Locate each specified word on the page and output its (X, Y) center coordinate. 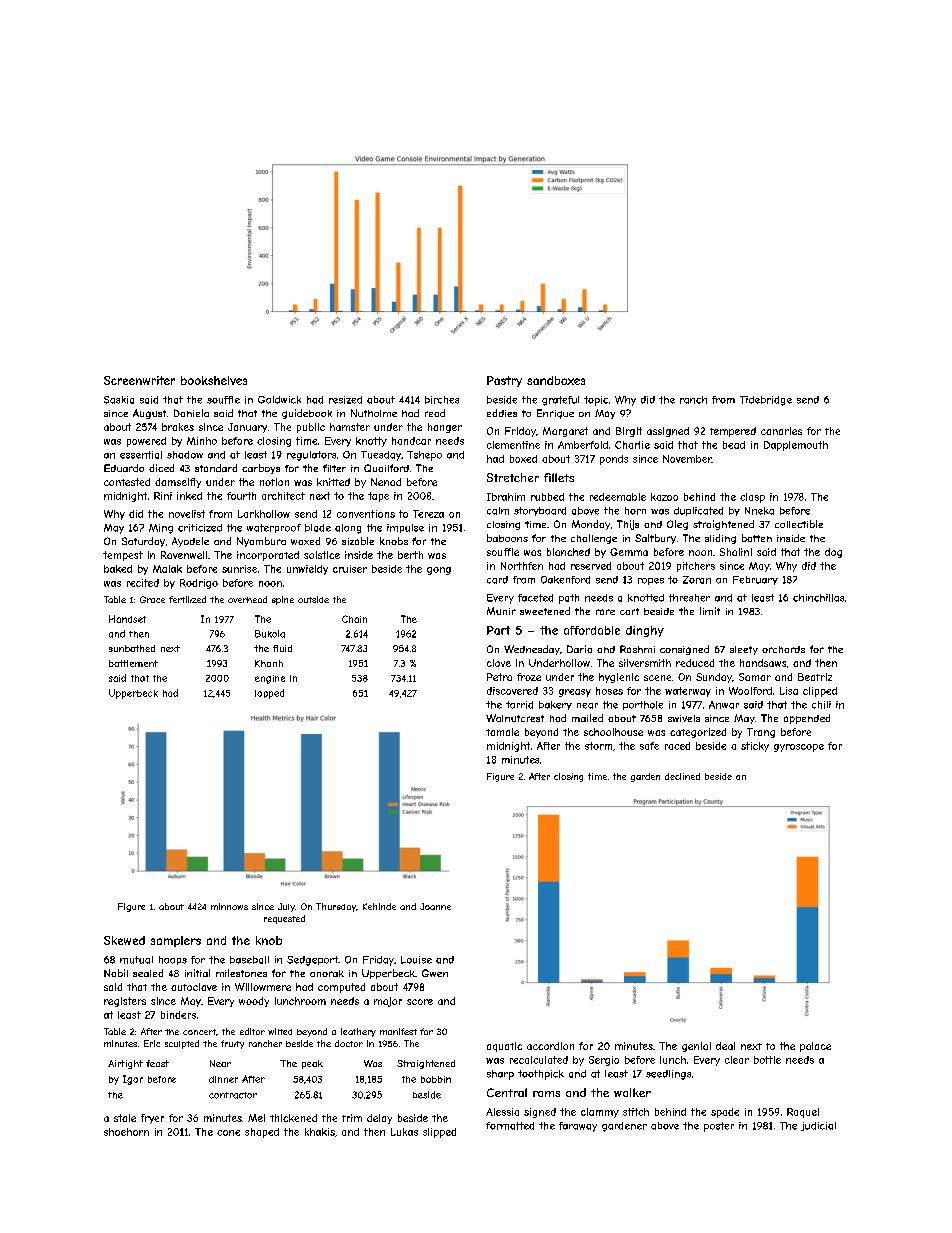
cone (228, 1133)
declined (682, 776)
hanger (445, 428)
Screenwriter (139, 380)
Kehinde (379, 906)
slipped (439, 1133)
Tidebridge (766, 401)
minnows (229, 906)
